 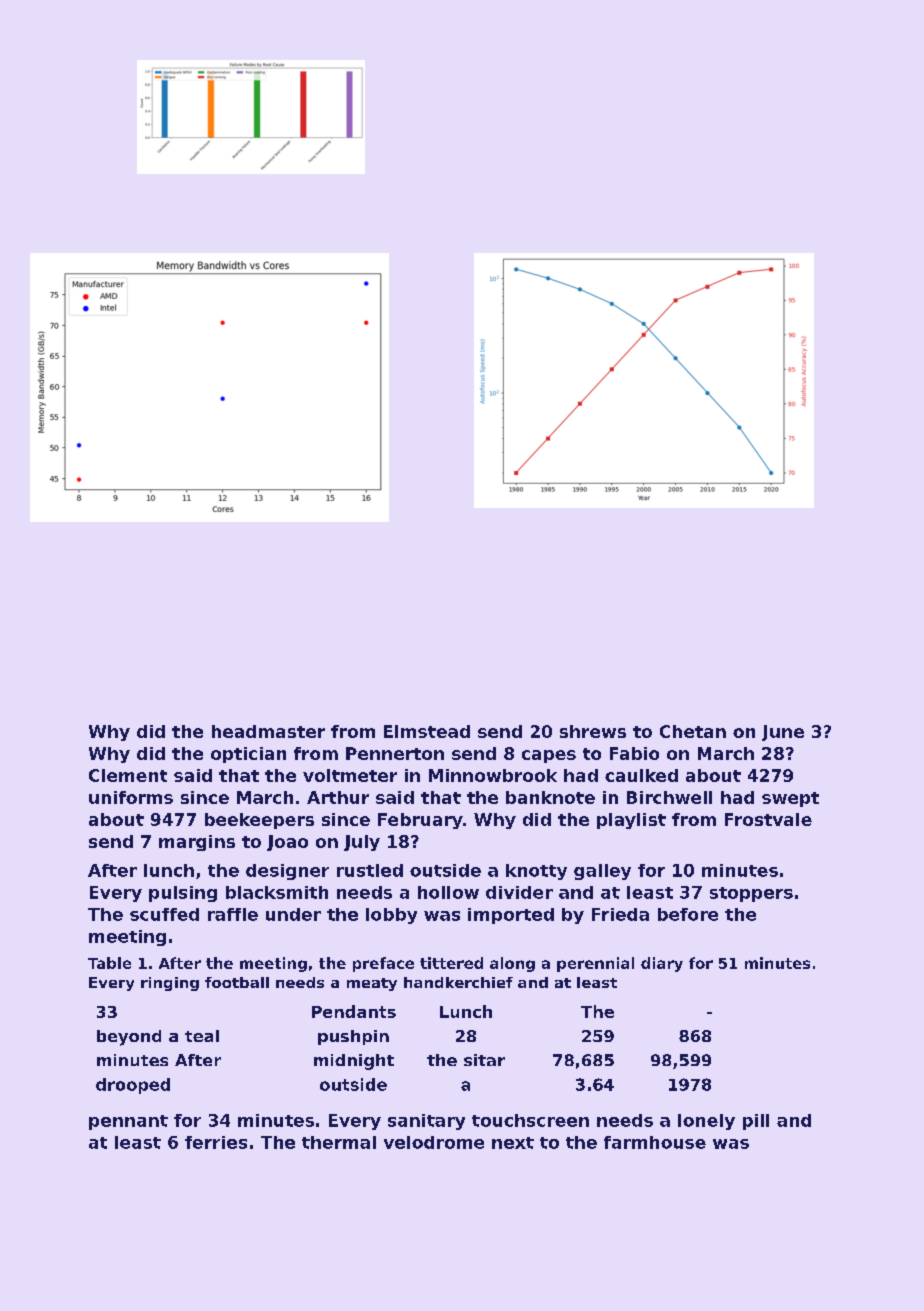 I want to click on pennant, so click(x=128, y=1122).
